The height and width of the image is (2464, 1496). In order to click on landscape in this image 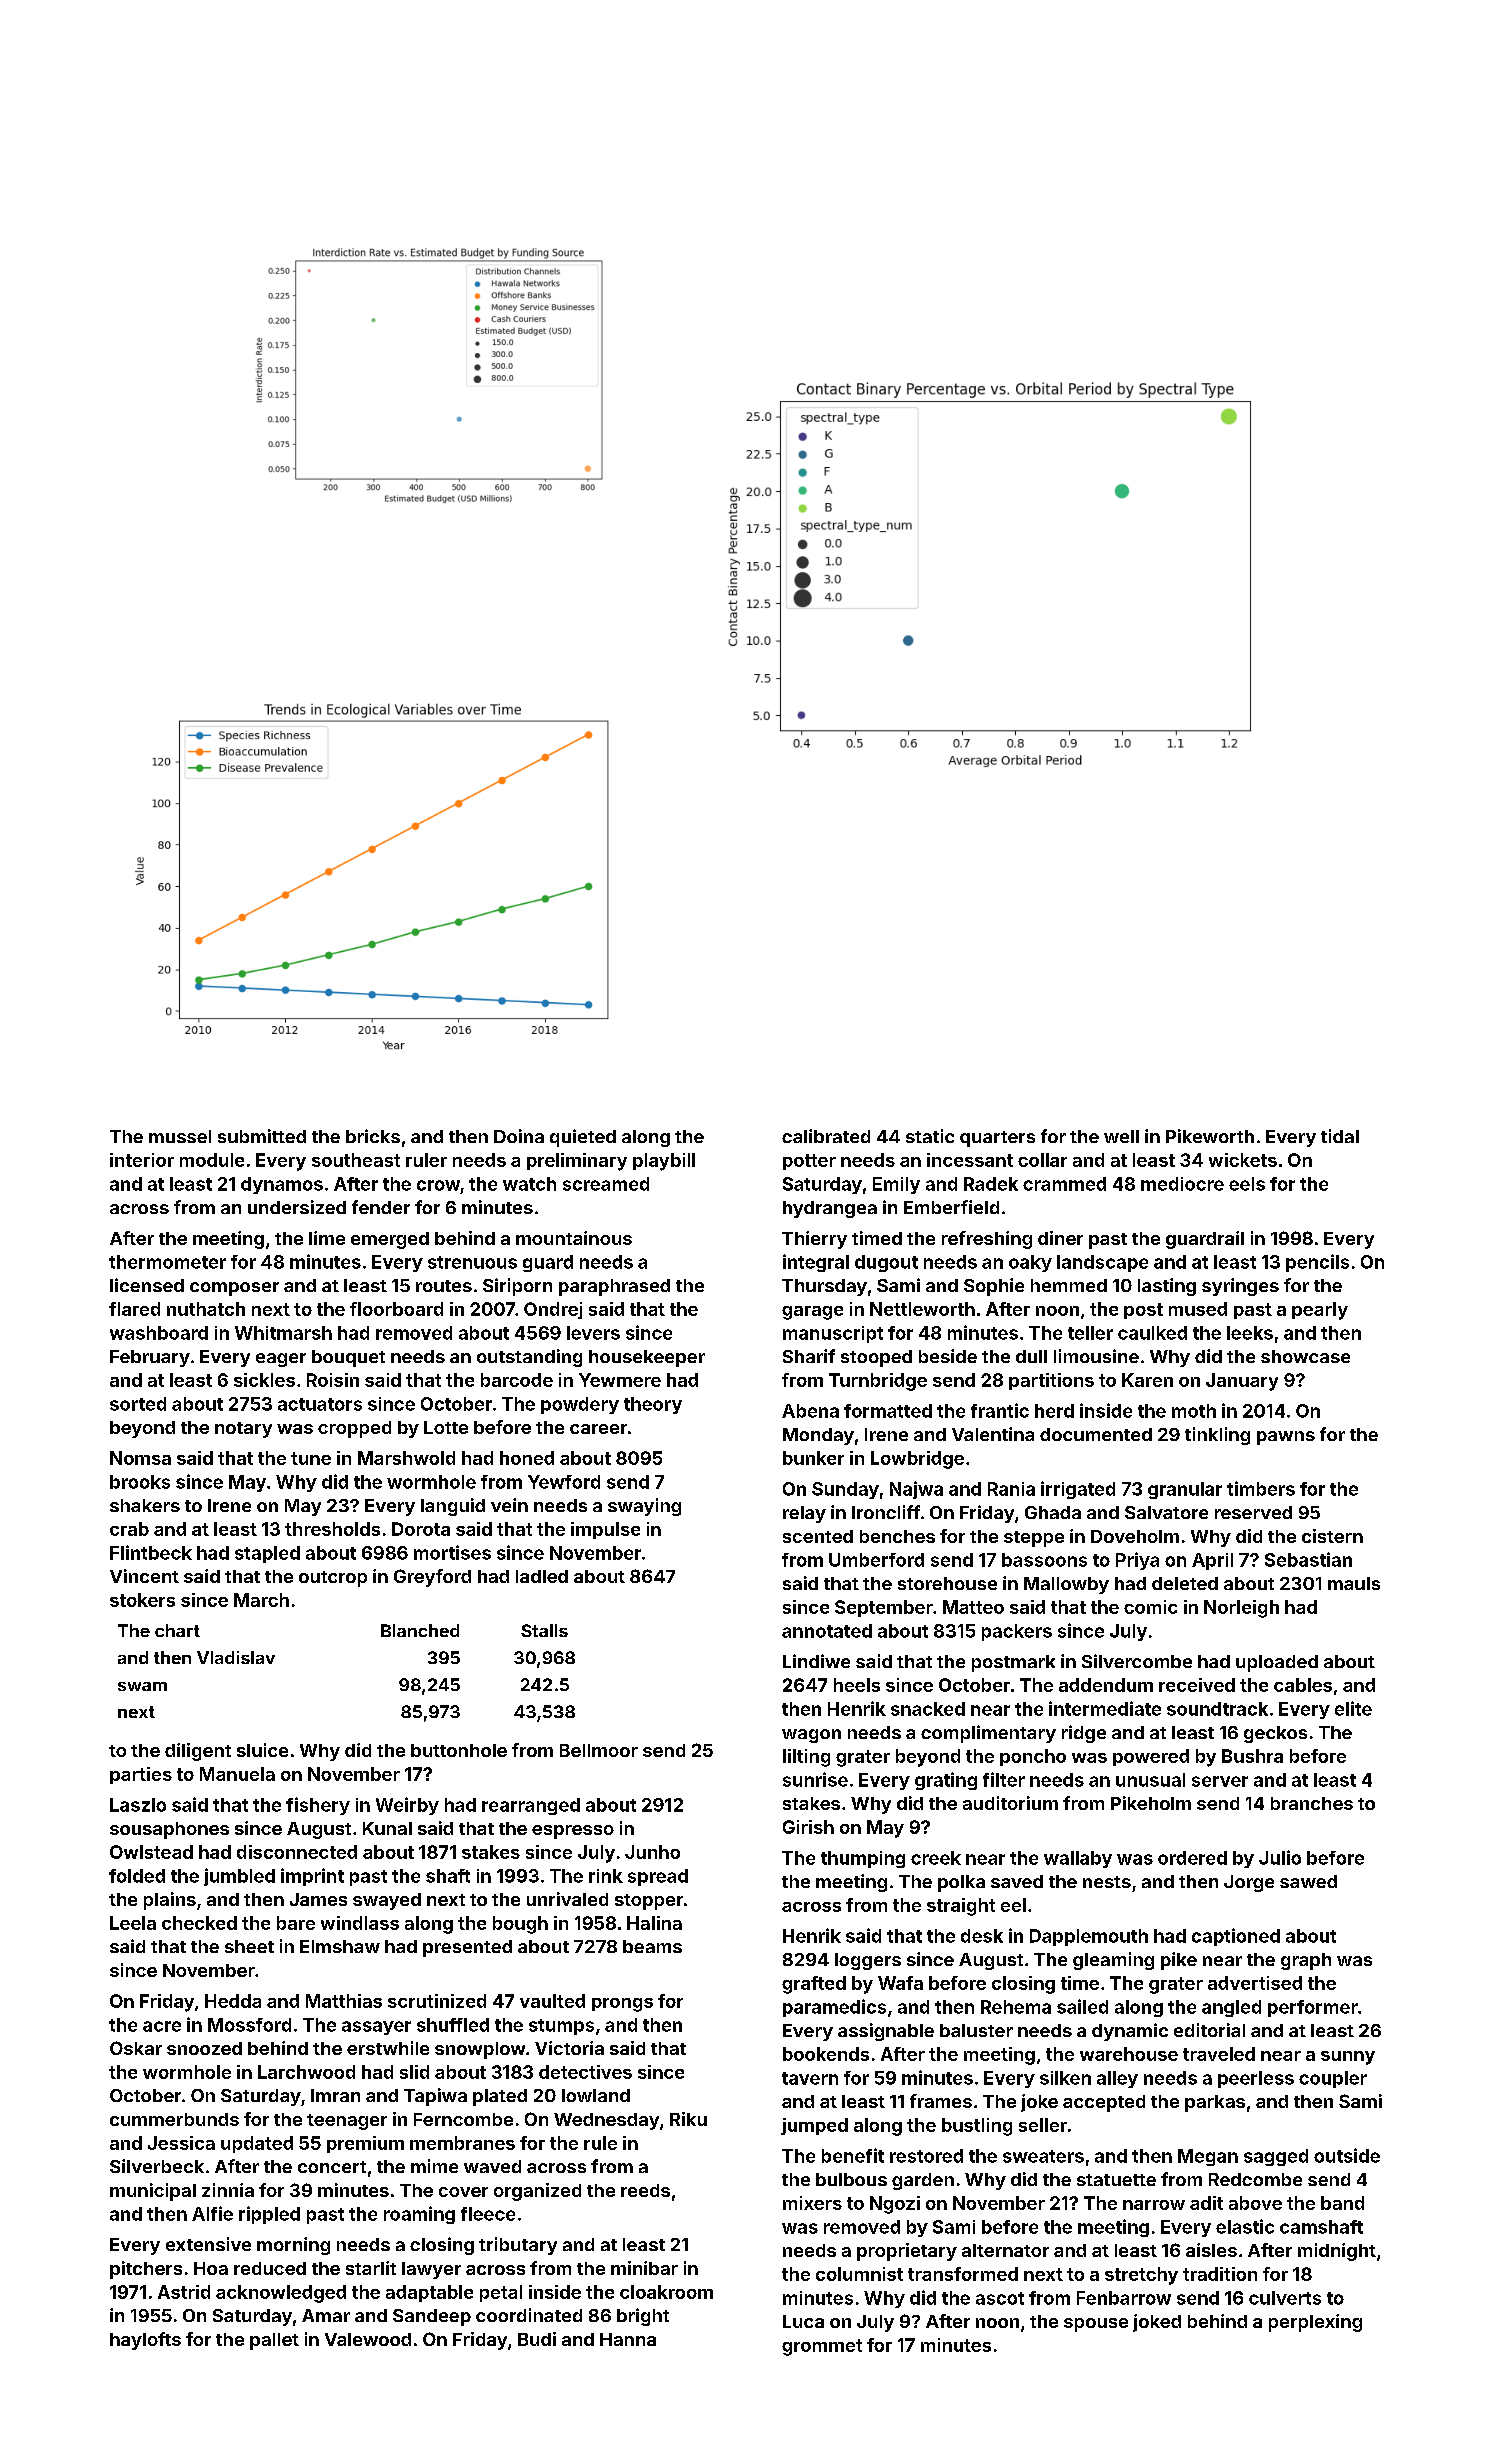, I will do `click(1102, 1263)`.
